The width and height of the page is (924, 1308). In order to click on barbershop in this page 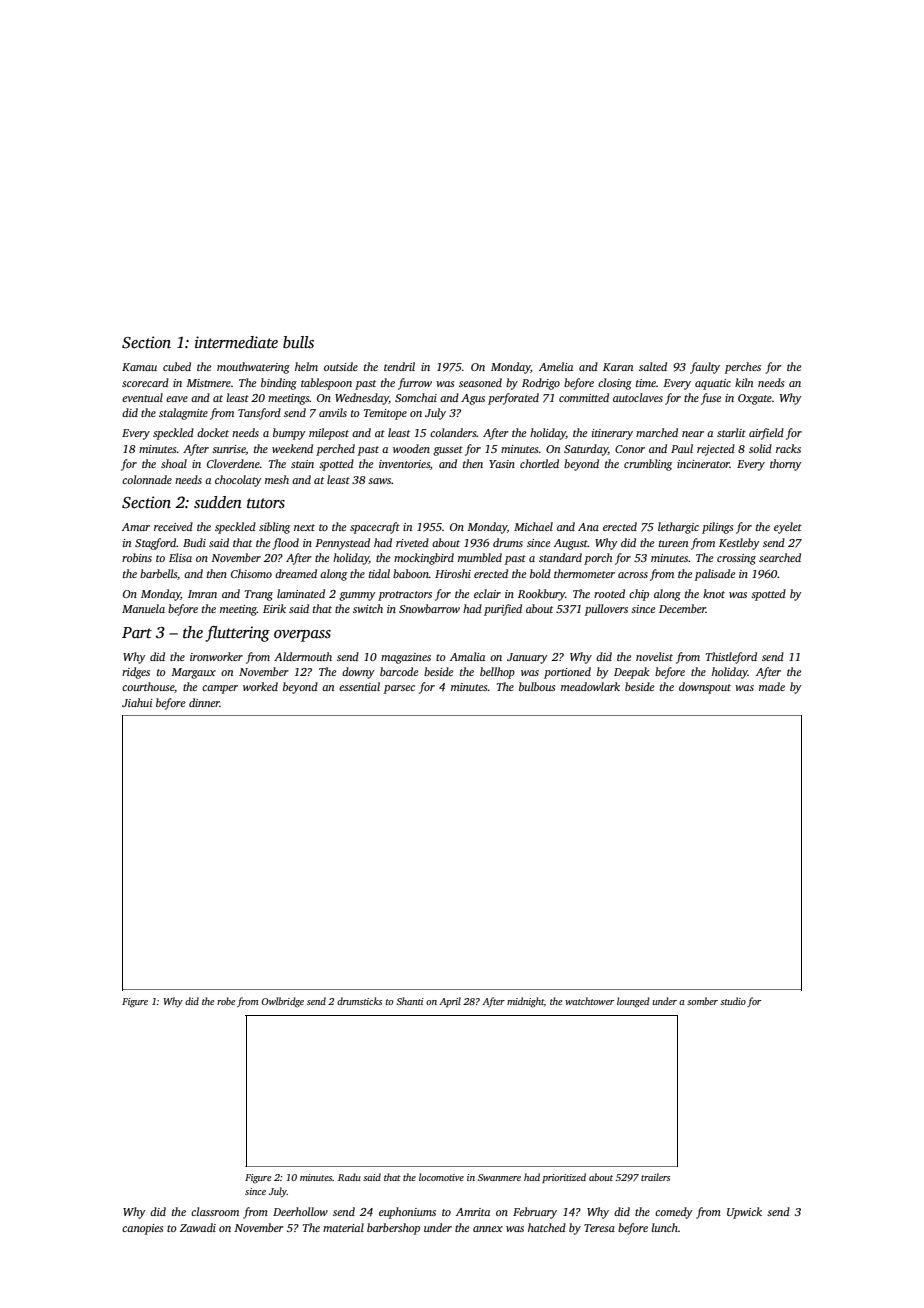, I will do `click(393, 1229)`.
